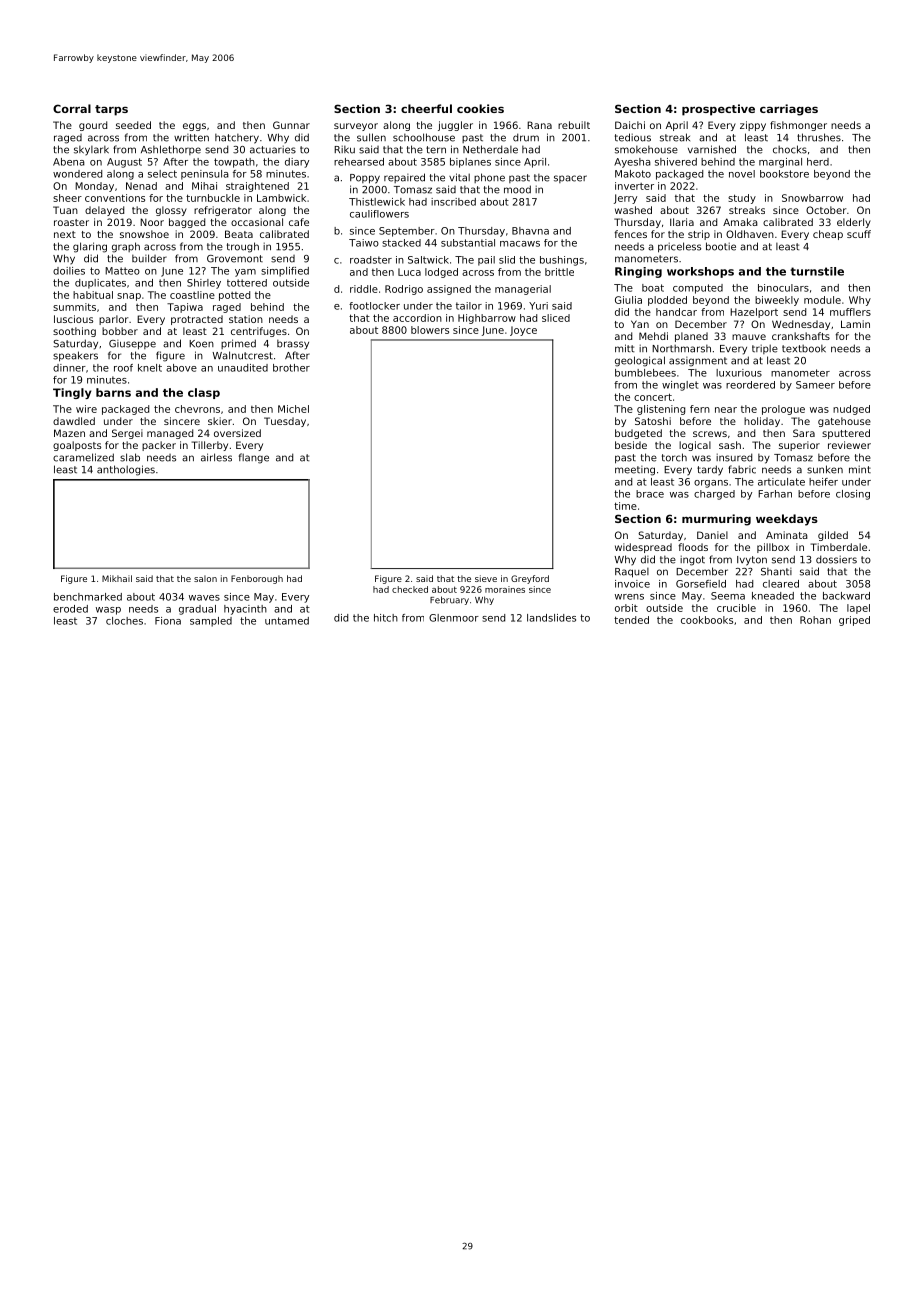 Image resolution: width=924 pixels, height=1308 pixels. What do you see at coordinates (124, 163) in the screenshot?
I see `August` at bounding box center [124, 163].
